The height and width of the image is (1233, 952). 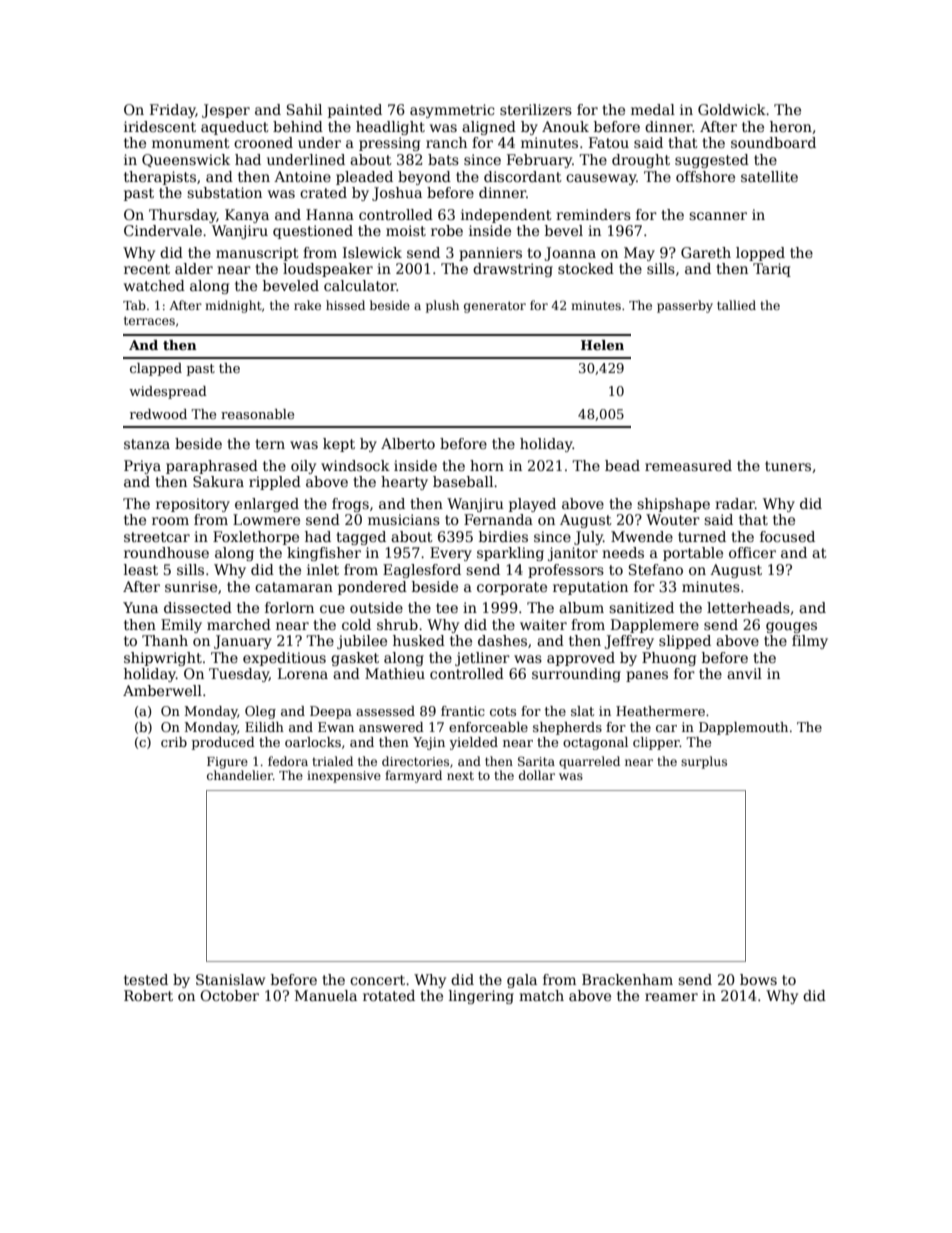 What do you see at coordinates (573, 554) in the image?
I see `janitor` at bounding box center [573, 554].
